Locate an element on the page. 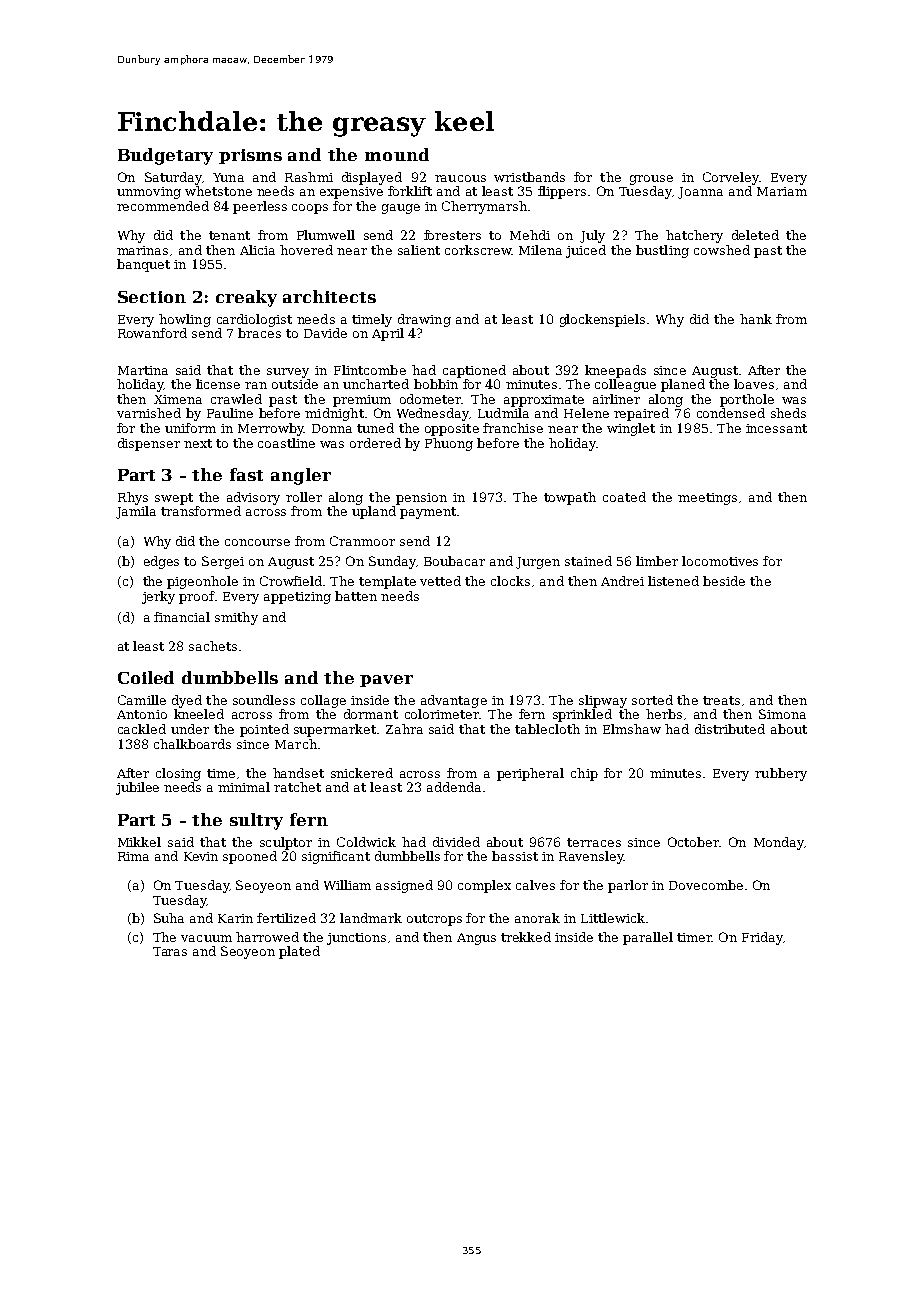  forklift is located at coordinates (410, 191).
